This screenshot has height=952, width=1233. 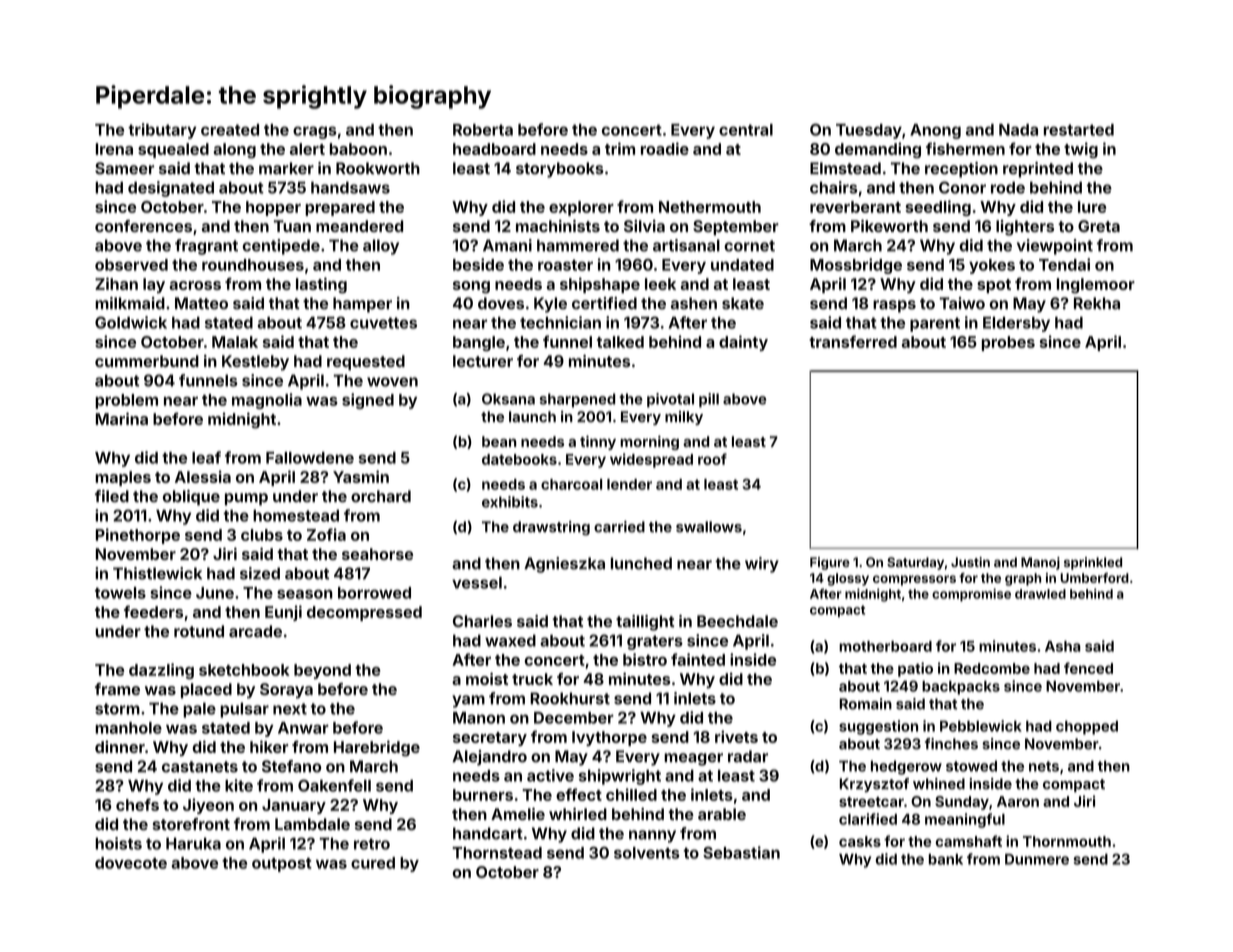 What do you see at coordinates (162, 131) in the screenshot?
I see `tributary` at bounding box center [162, 131].
